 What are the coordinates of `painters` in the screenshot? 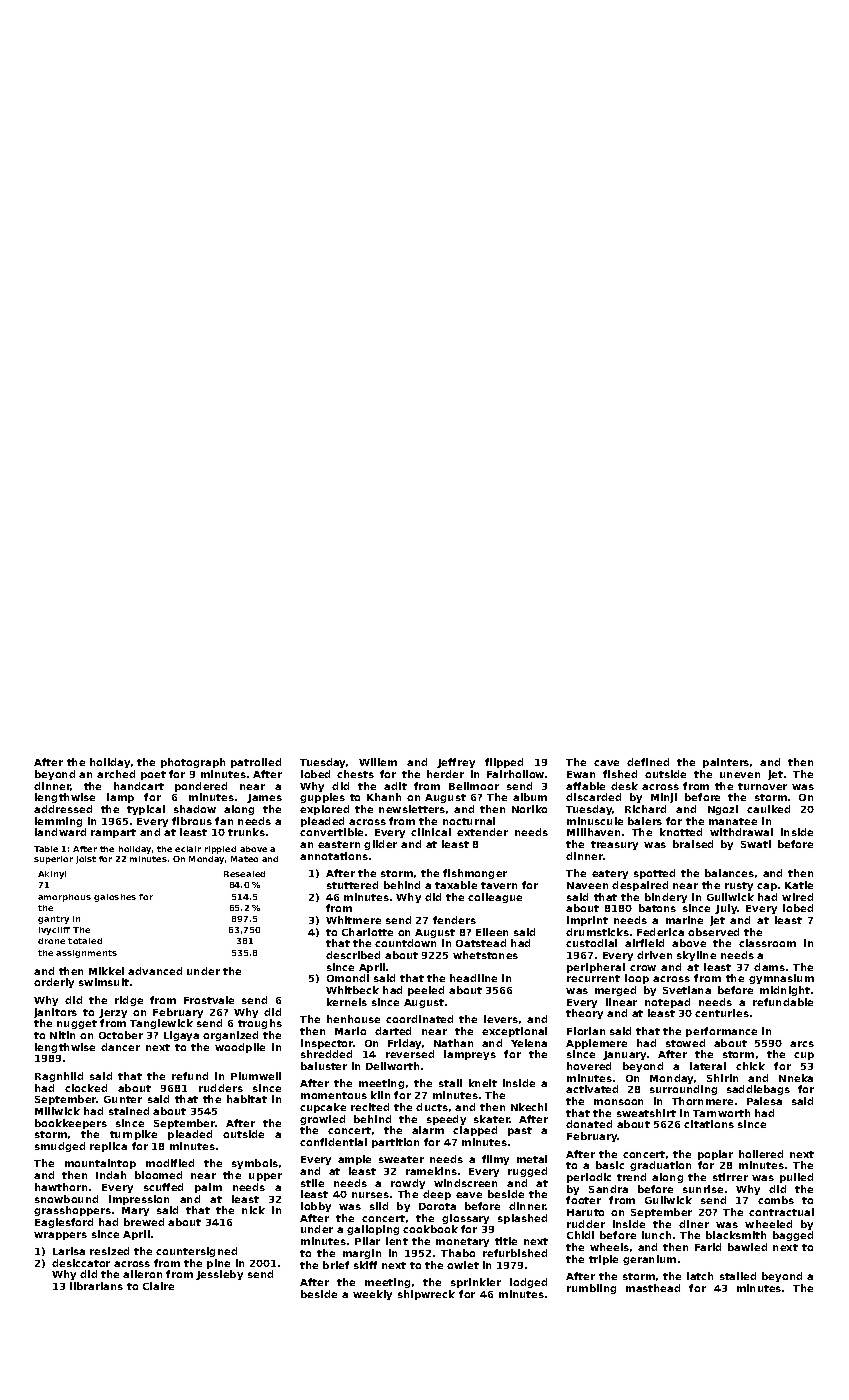 It's located at (726, 763).
